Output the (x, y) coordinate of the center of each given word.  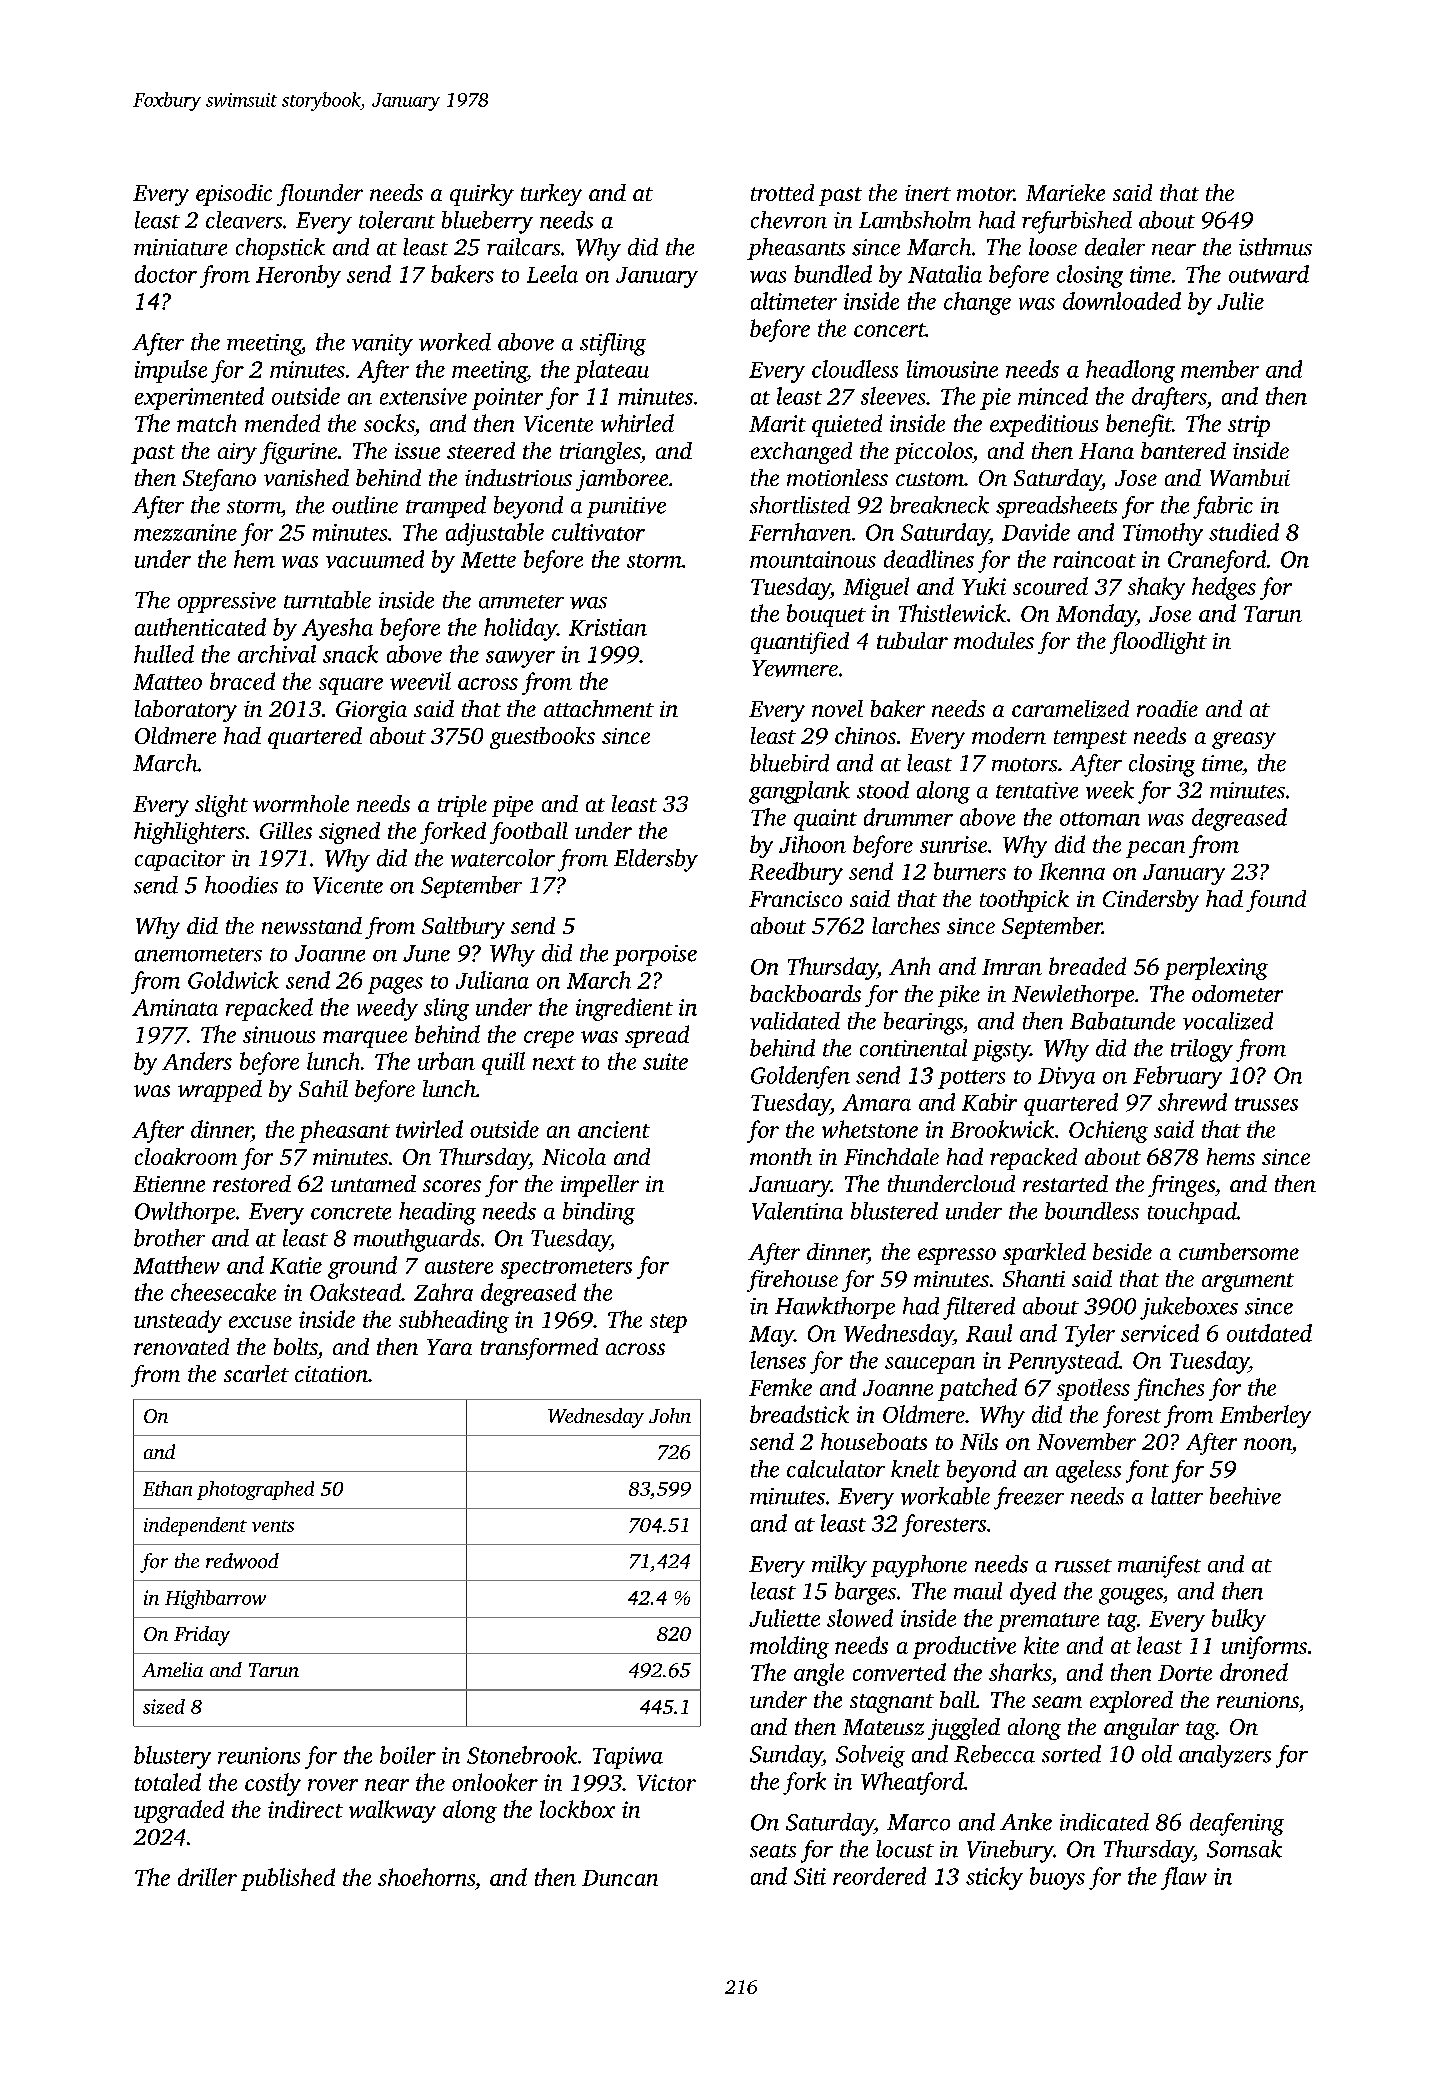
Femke (780, 1387)
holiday (520, 629)
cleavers (244, 220)
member (1220, 369)
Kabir (989, 1102)
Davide (1036, 532)
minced (1053, 396)
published (288, 1879)
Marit (777, 423)
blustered (894, 1211)
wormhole (301, 803)
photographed (255, 1490)
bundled (833, 274)
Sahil (323, 1088)
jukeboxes (1189, 1308)
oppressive (227, 602)
